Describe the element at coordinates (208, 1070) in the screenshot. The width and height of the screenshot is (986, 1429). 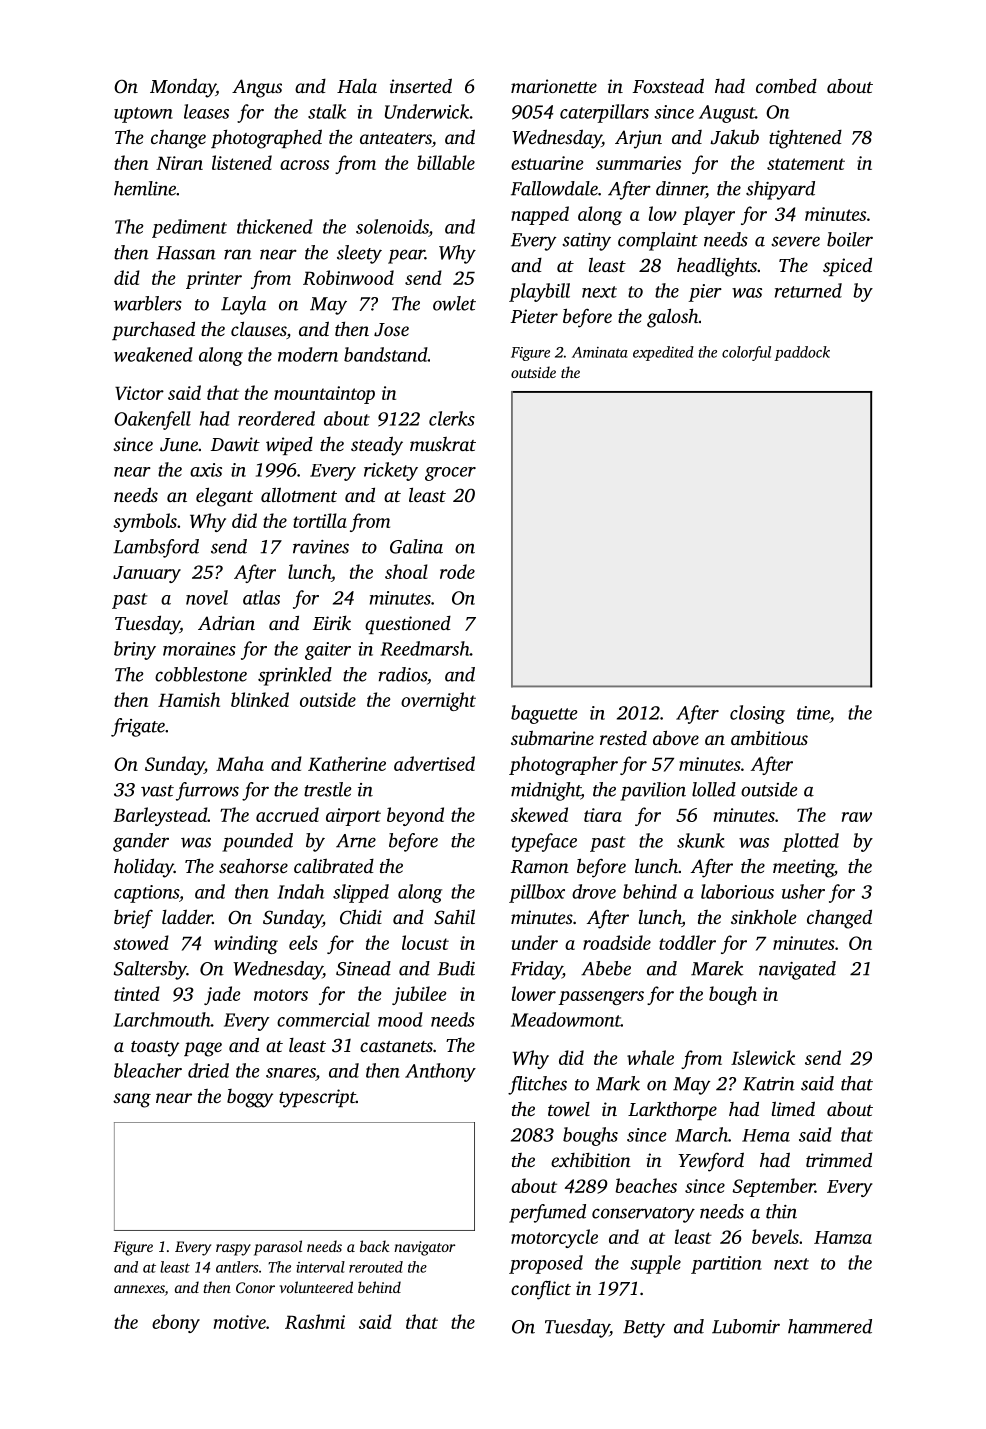
I see `dried` at that location.
